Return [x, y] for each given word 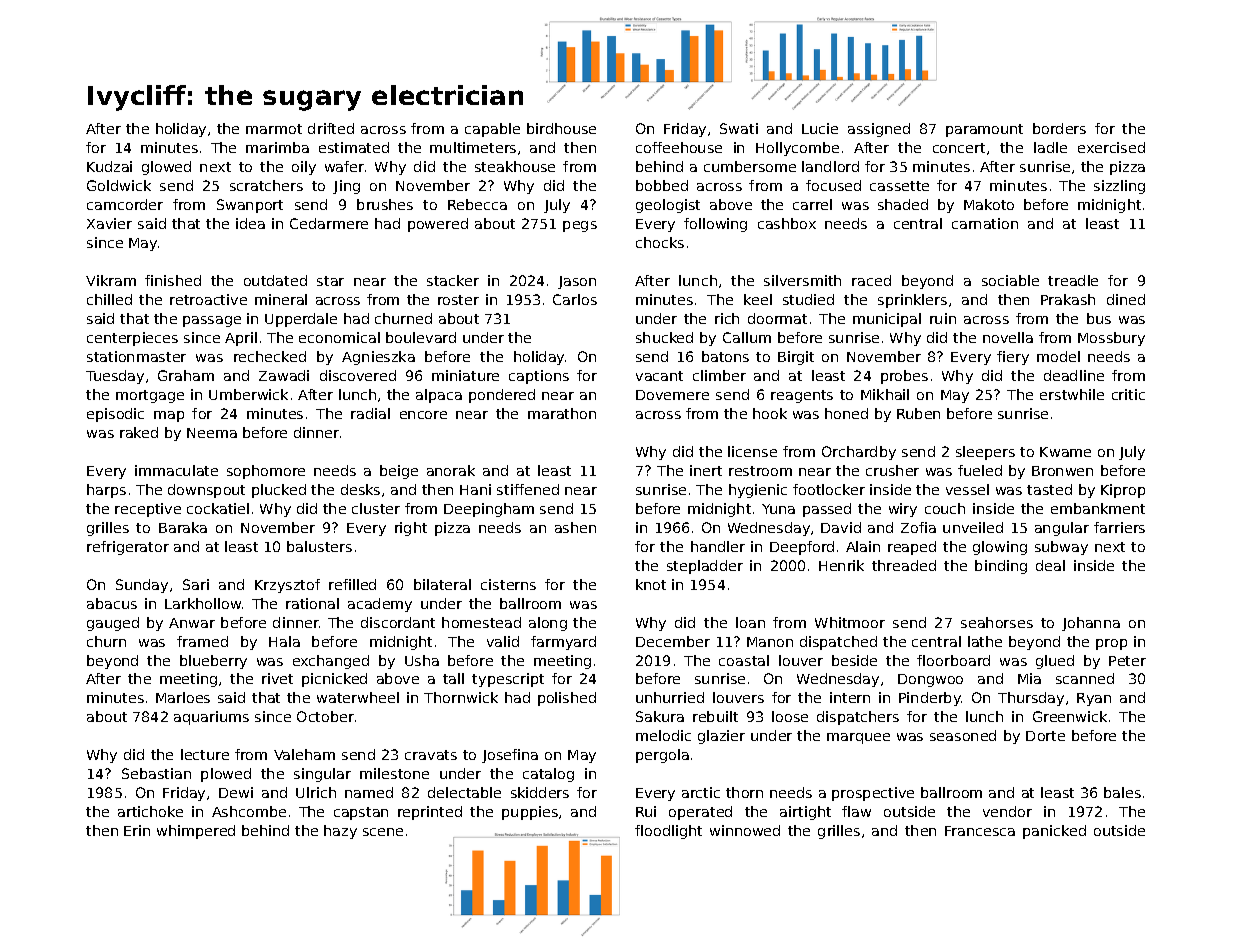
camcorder [125, 204]
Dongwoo [930, 680]
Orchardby [859, 453]
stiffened [528, 489]
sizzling [1119, 187]
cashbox [787, 223]
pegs [580, 226]
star [330, 281]
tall [453, 678]
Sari [196, 584]
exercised [1111, 147]
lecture [205, 754]
